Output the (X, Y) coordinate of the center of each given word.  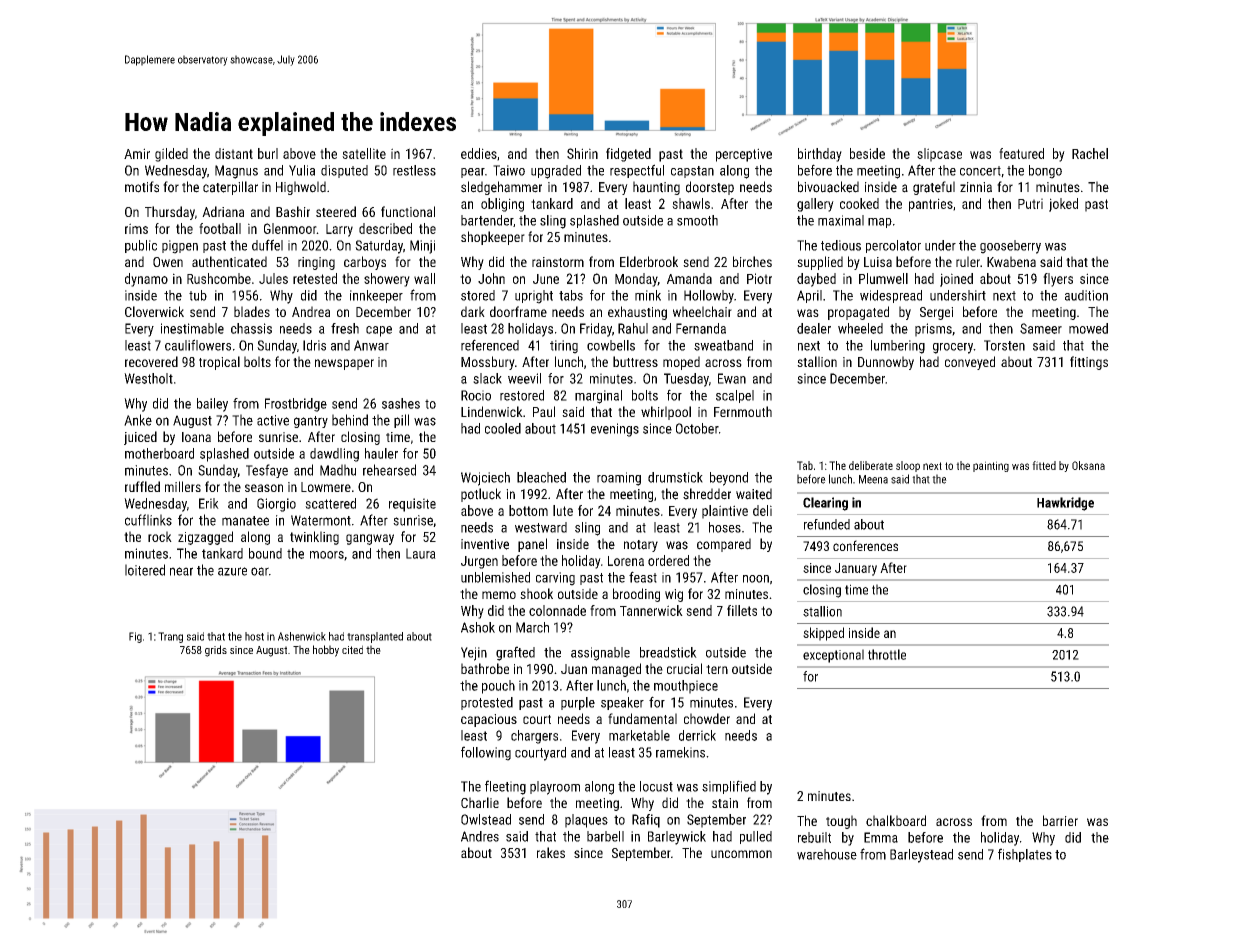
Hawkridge (1065, 504)
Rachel (1090, 153)
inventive (485, 544)
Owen (168, 262)
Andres (480, 836)
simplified (729, 787)
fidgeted (628, 155)
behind (350, 420)
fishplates (1025, 855)
